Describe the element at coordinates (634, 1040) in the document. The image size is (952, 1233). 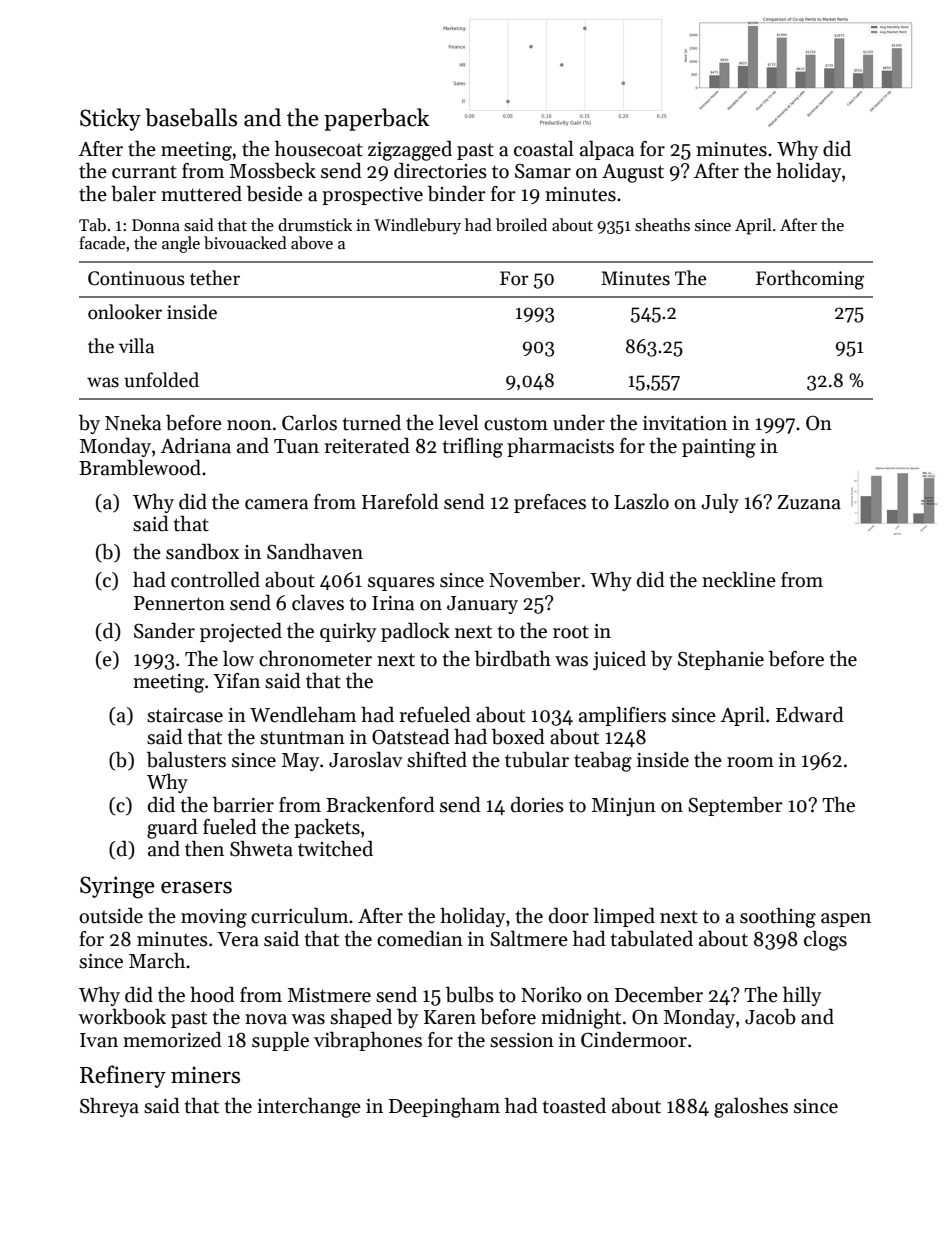
I see `Cindermoor` at that location.
